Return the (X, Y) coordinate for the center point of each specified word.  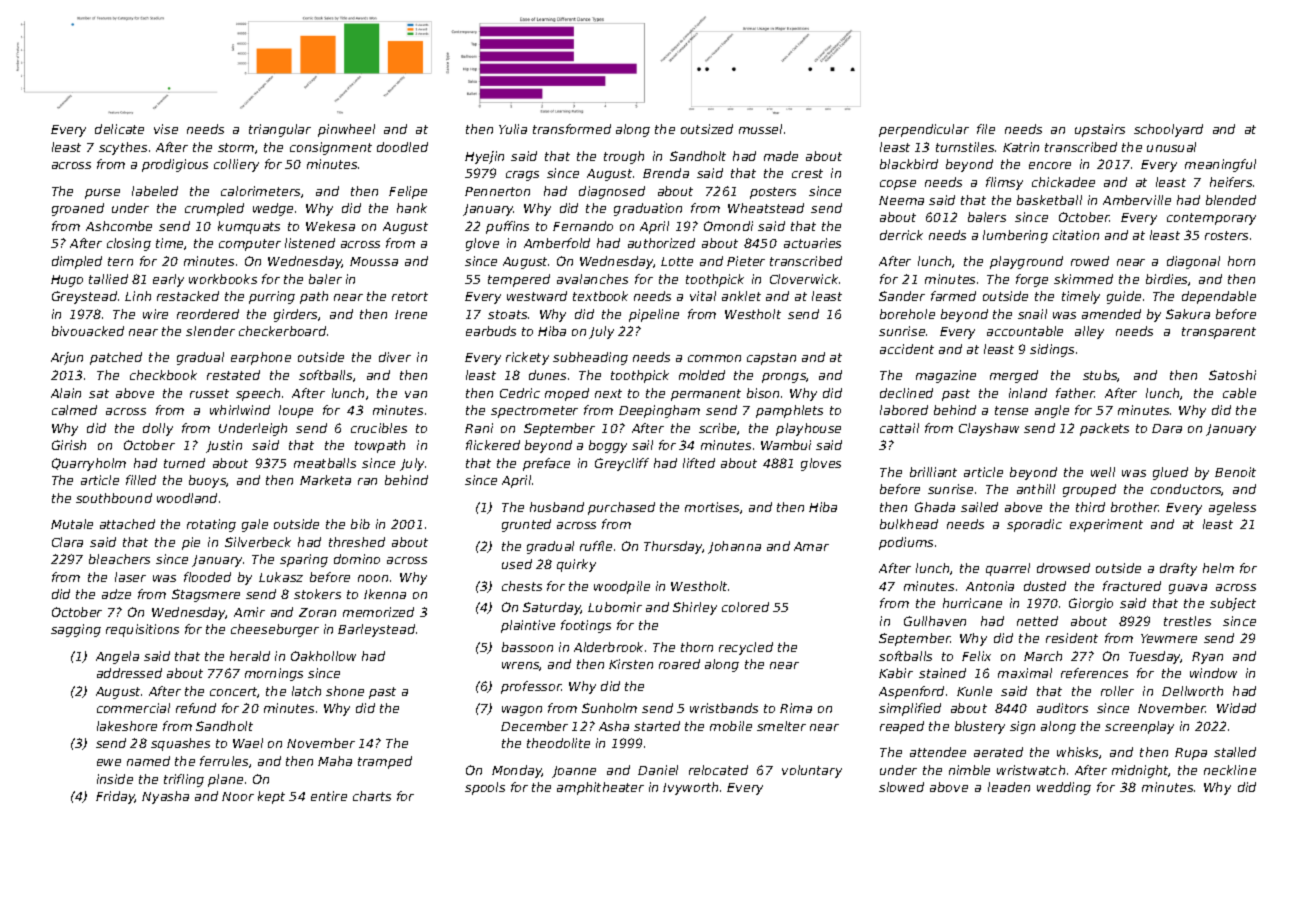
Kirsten (631, 664)
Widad (1236, 708)
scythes (123, 148)
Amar (811, 546)
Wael (248, 743)
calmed (74, 410)
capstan (771, 359)
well (1103, 472)
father (1075, 393)
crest (807, 173)
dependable (1219, 297)
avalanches (592, 279)
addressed (129, 673)
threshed (357, 542)
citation (1076, 235)
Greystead (84, 297)
